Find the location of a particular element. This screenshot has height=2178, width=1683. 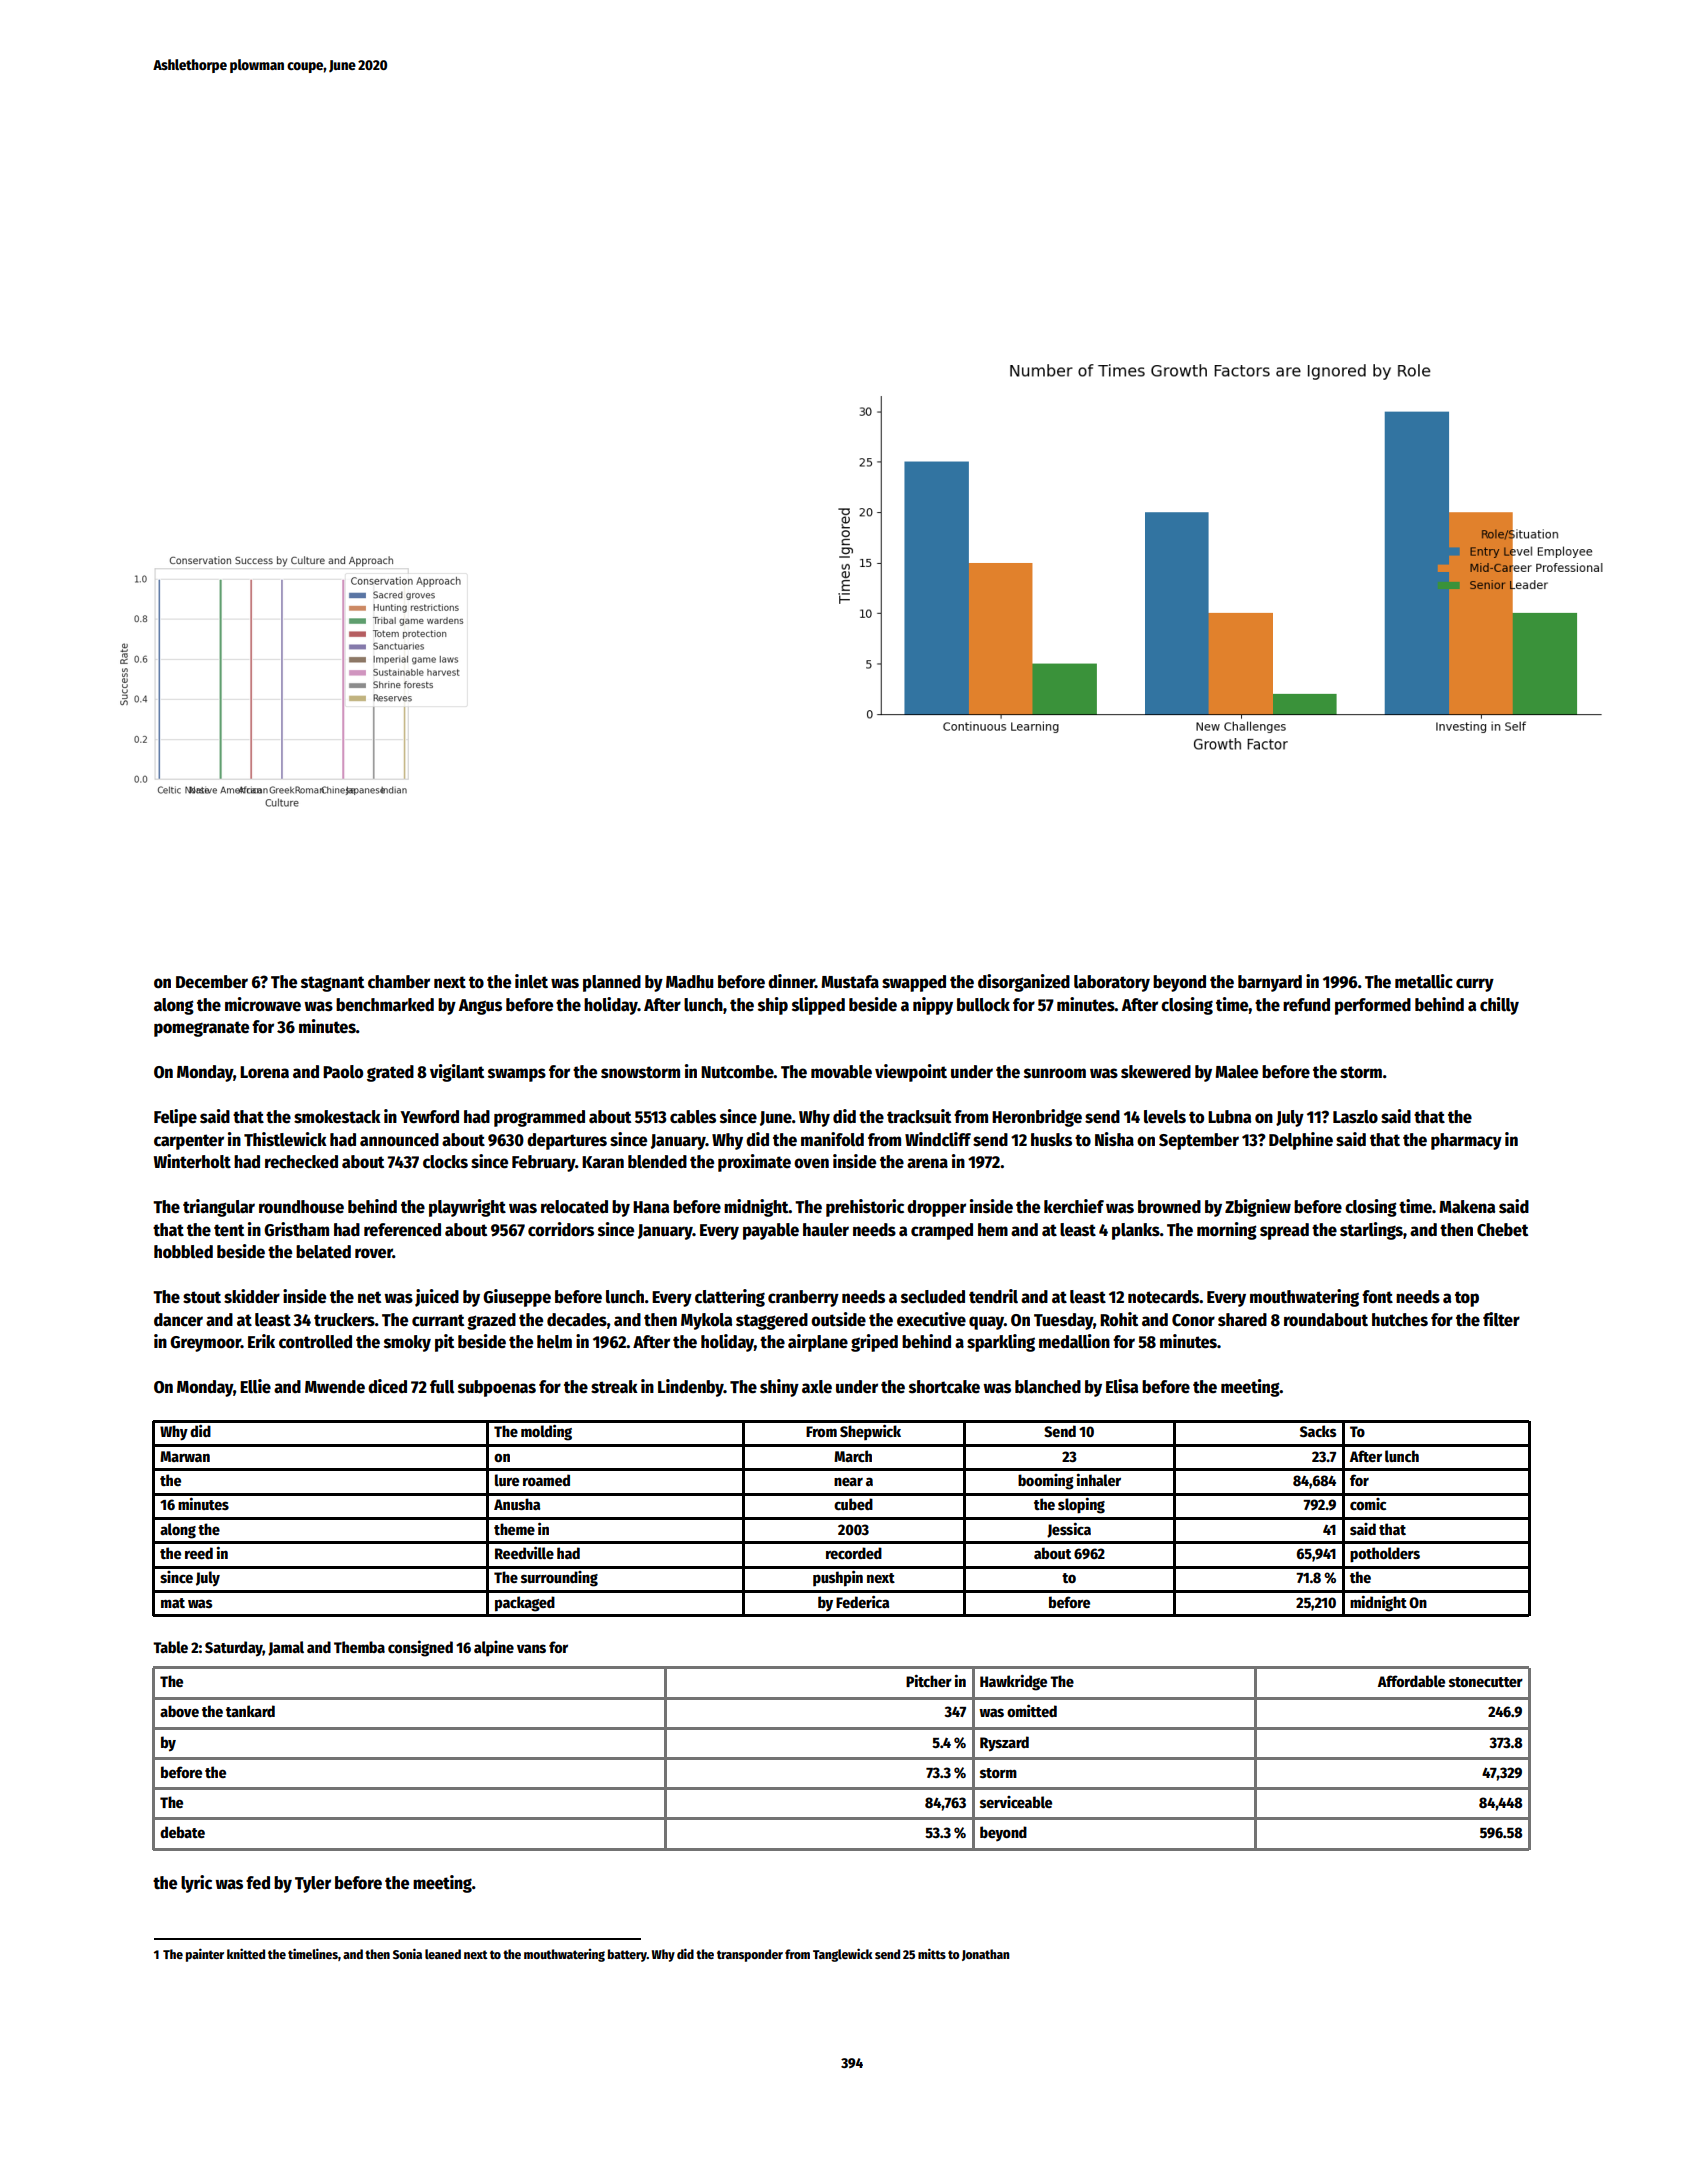

Table is located at coordinates (170, 1647).
